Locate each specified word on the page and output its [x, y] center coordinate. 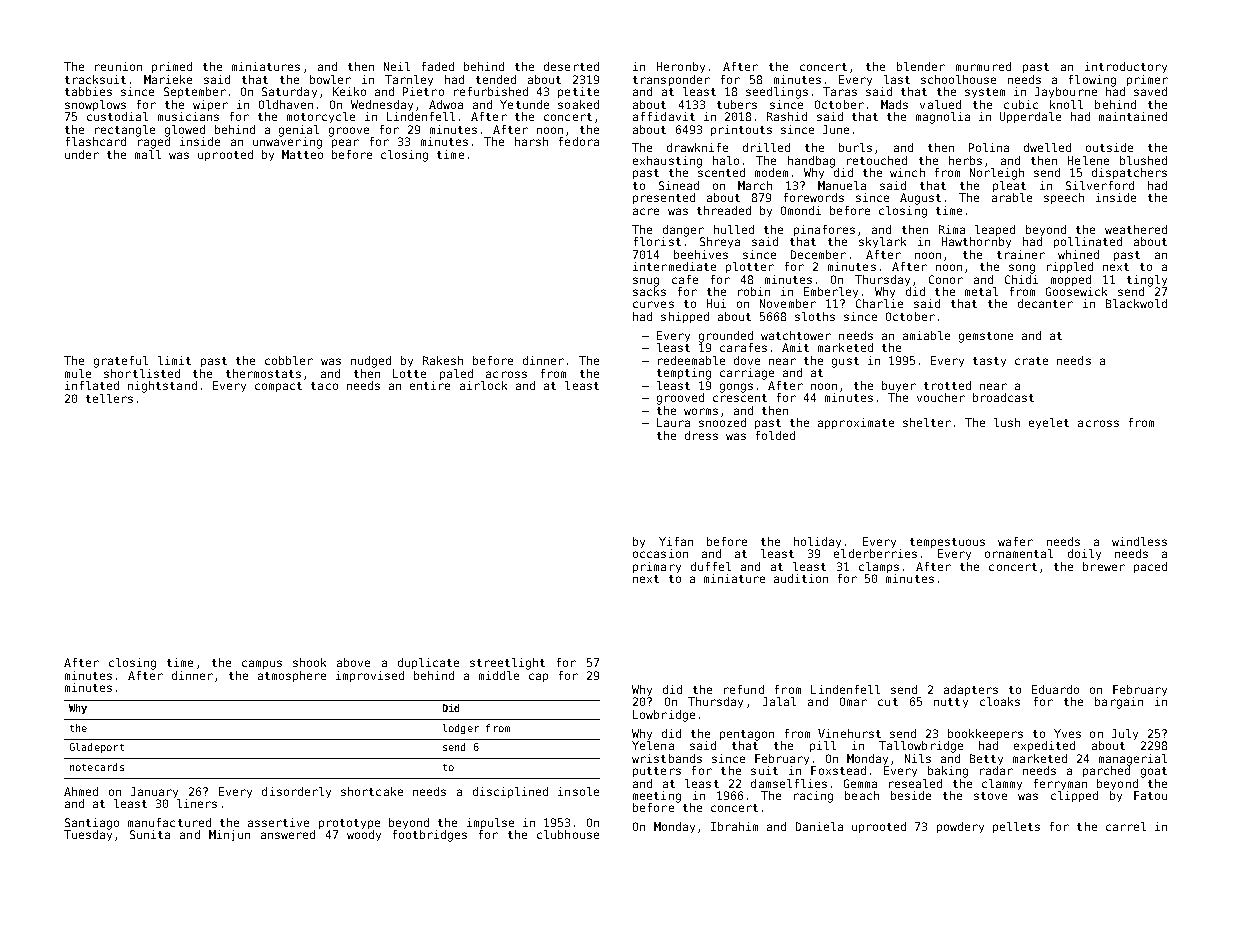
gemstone [986, 337]
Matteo [302, 154]
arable [1012, 197]
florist [657, 241]
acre [646, 211]
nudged [371, 362]
